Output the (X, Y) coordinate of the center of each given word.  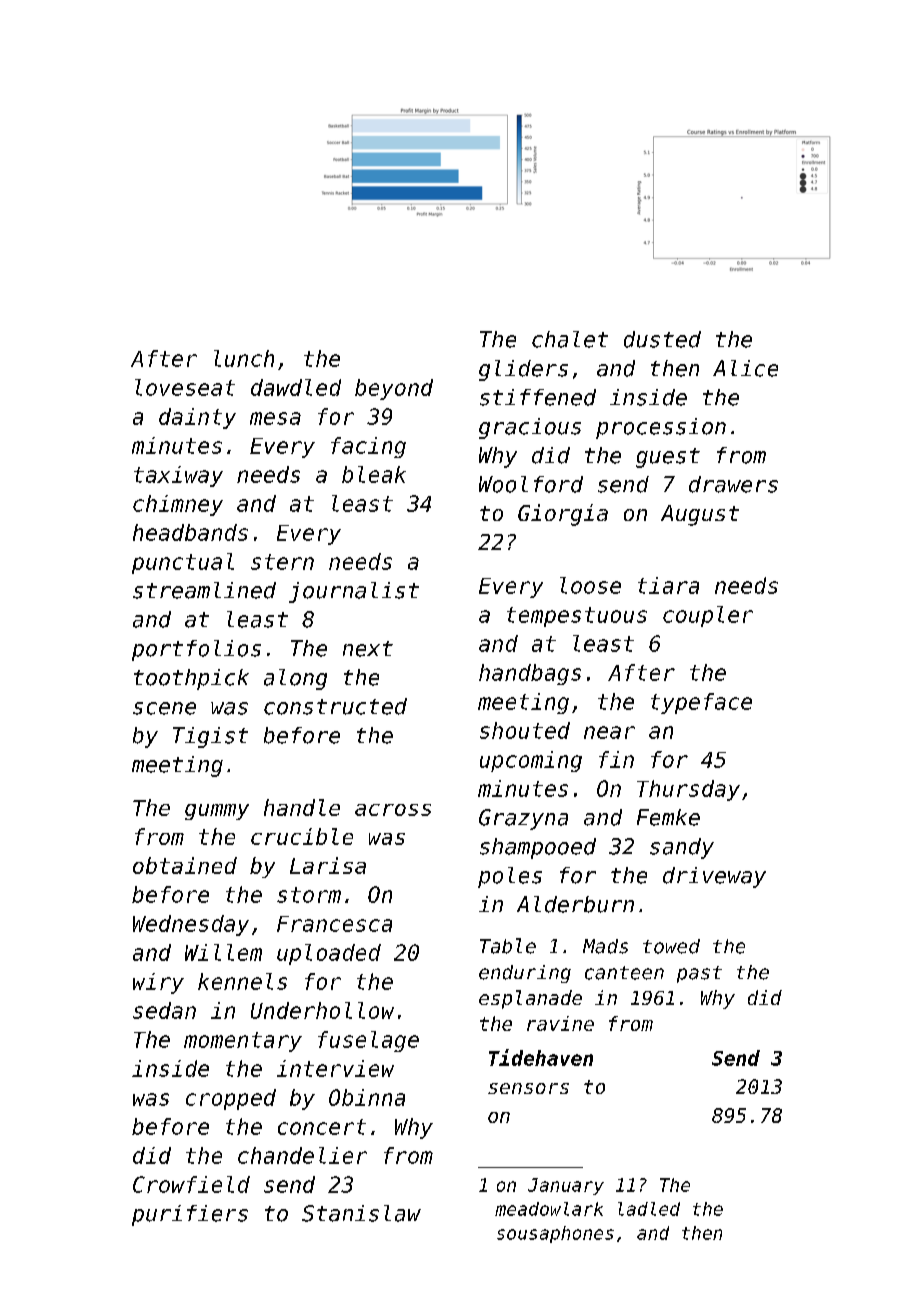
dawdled (296, 387)
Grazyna (523, 819)
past (699, 974)
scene (164, 708)
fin (616, 759)
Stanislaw (361, 1213)
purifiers (190, 1215)
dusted (662, 339)
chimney (178, 505)
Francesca (334, 924)
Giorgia (563, 515)
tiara (668, 585)
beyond (394, 389)
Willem (223, 952)
